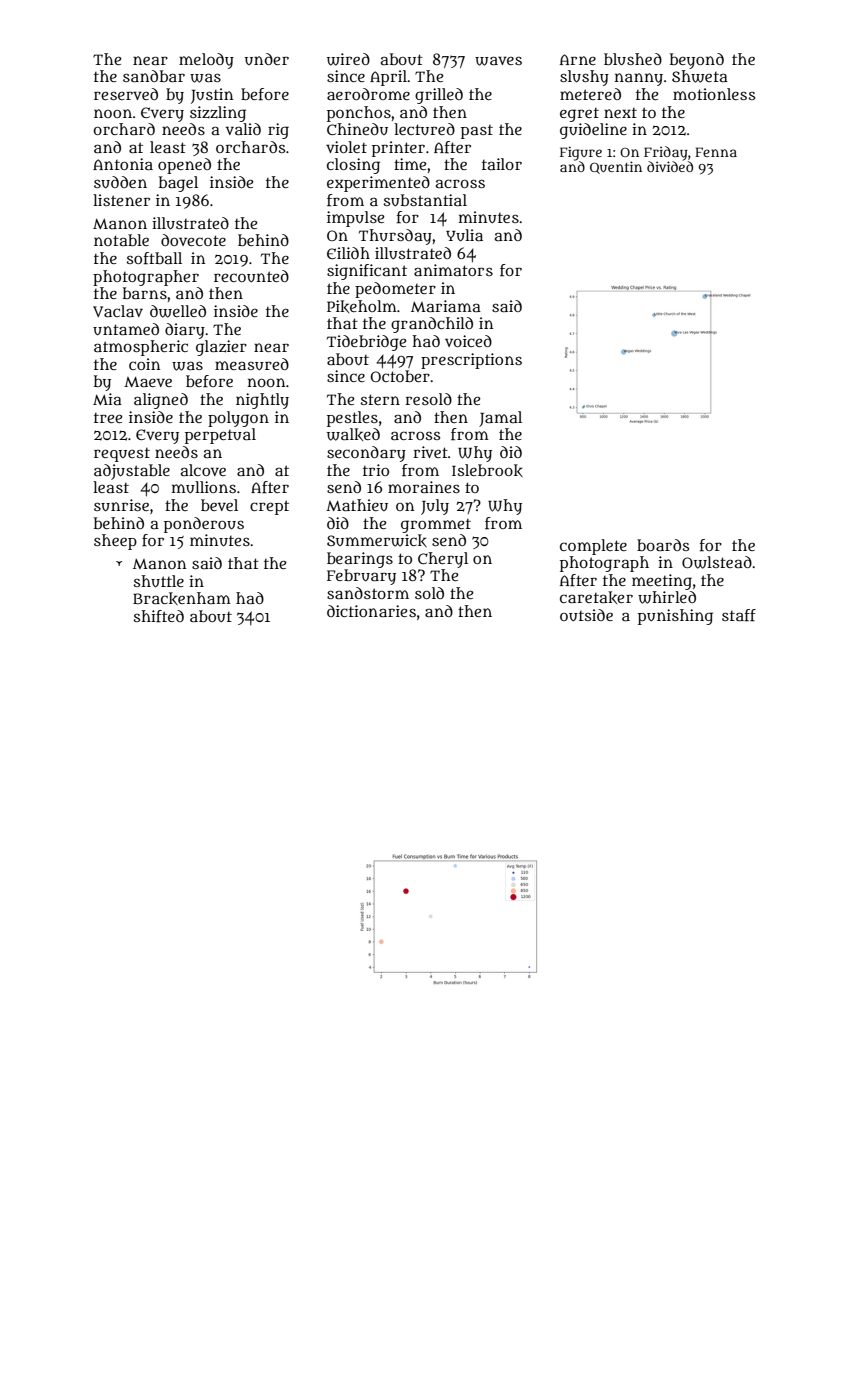 The height and width of the screenshot is (1400, 849). I want to click on reserved, so click(126, 94).
